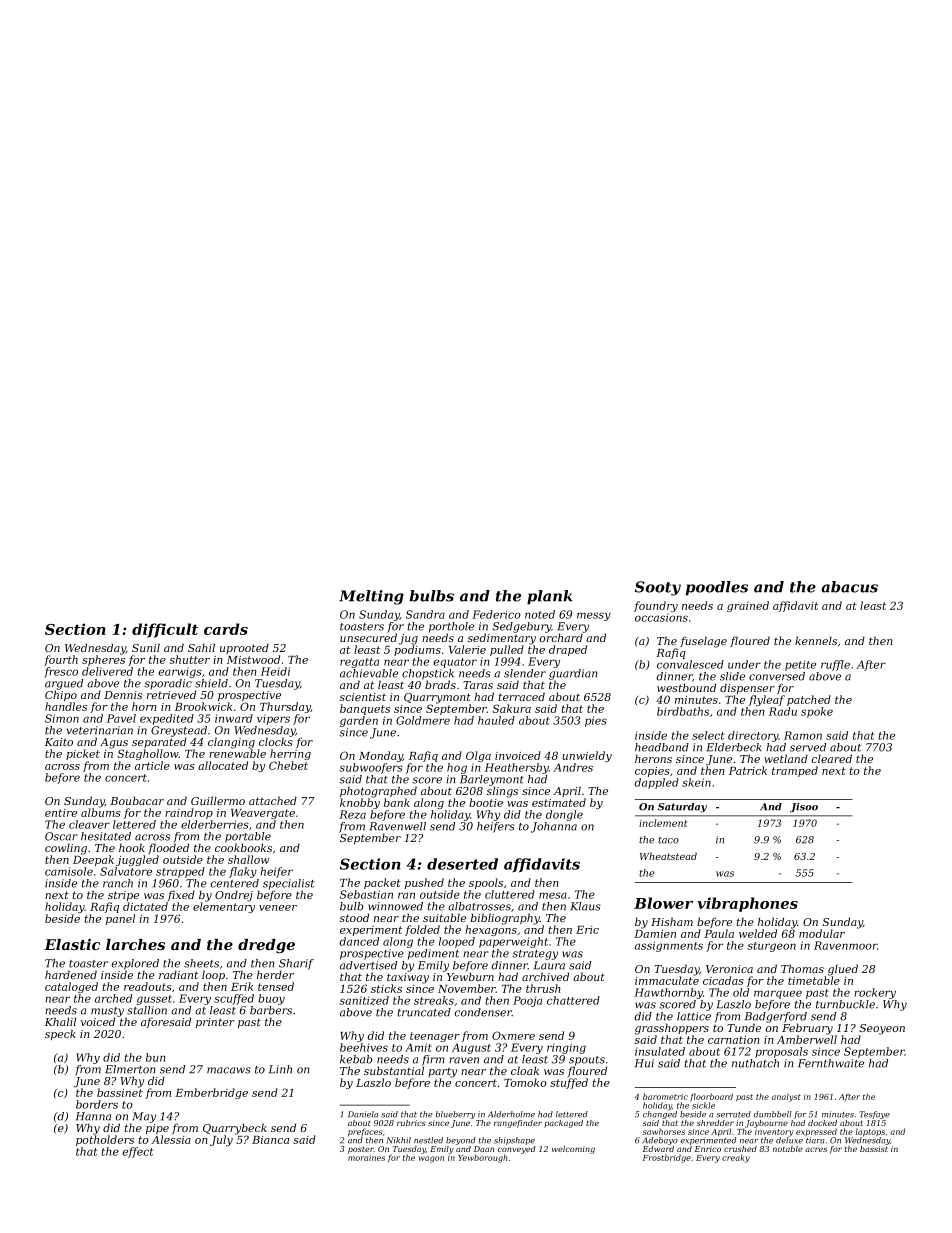  Describe the element at coordinates (276, 986) in the screenshot. I see `tensed` at that location.
